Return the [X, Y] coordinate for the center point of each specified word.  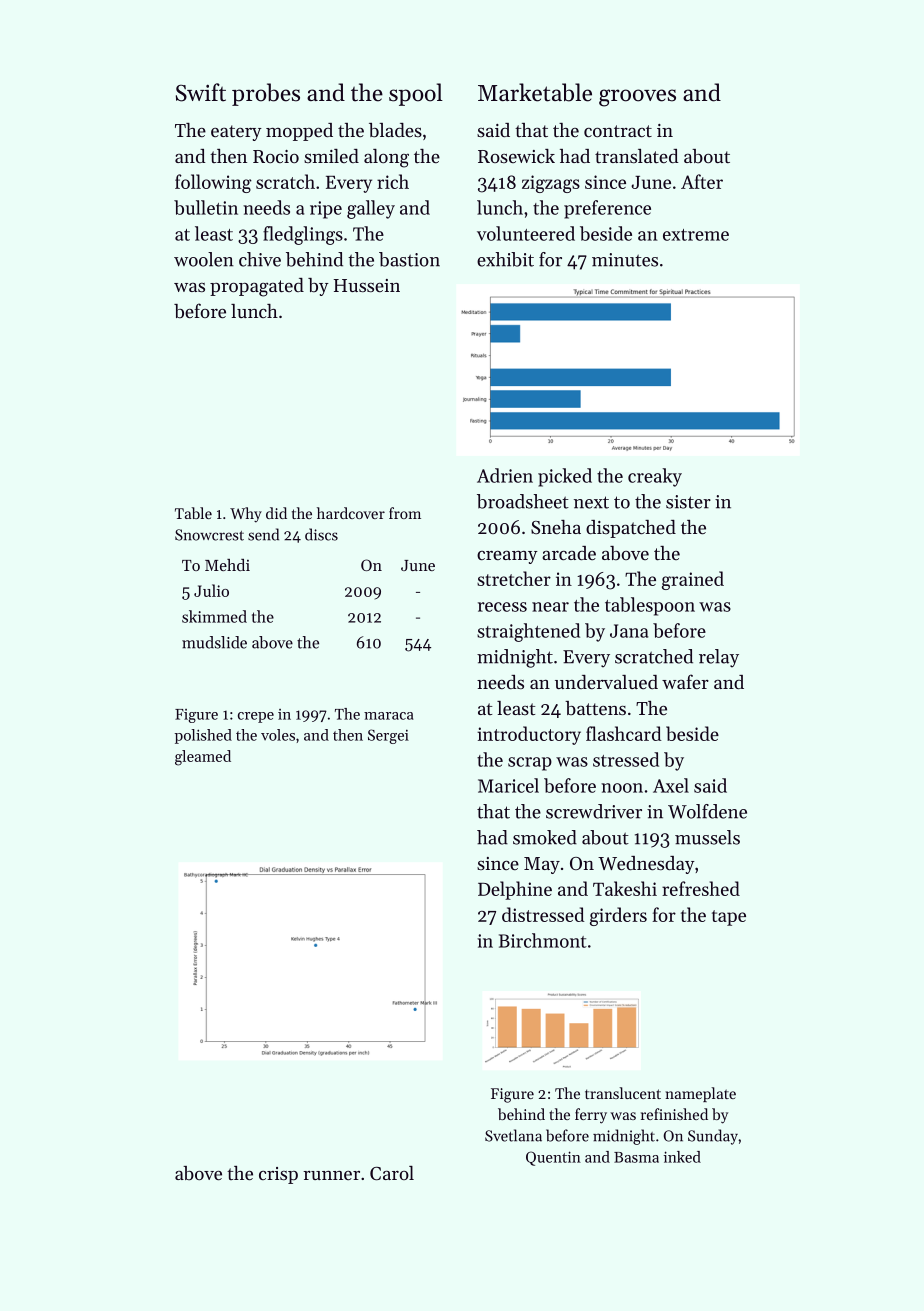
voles [278, 735]
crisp [278, 1175]
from [405, 513]
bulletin [206, 207]
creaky [655, 477]
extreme [696, 235]
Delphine [515, 890]
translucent [623, 1093]
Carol [392, 1173]
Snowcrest [209, 535]
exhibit [505, 259]
